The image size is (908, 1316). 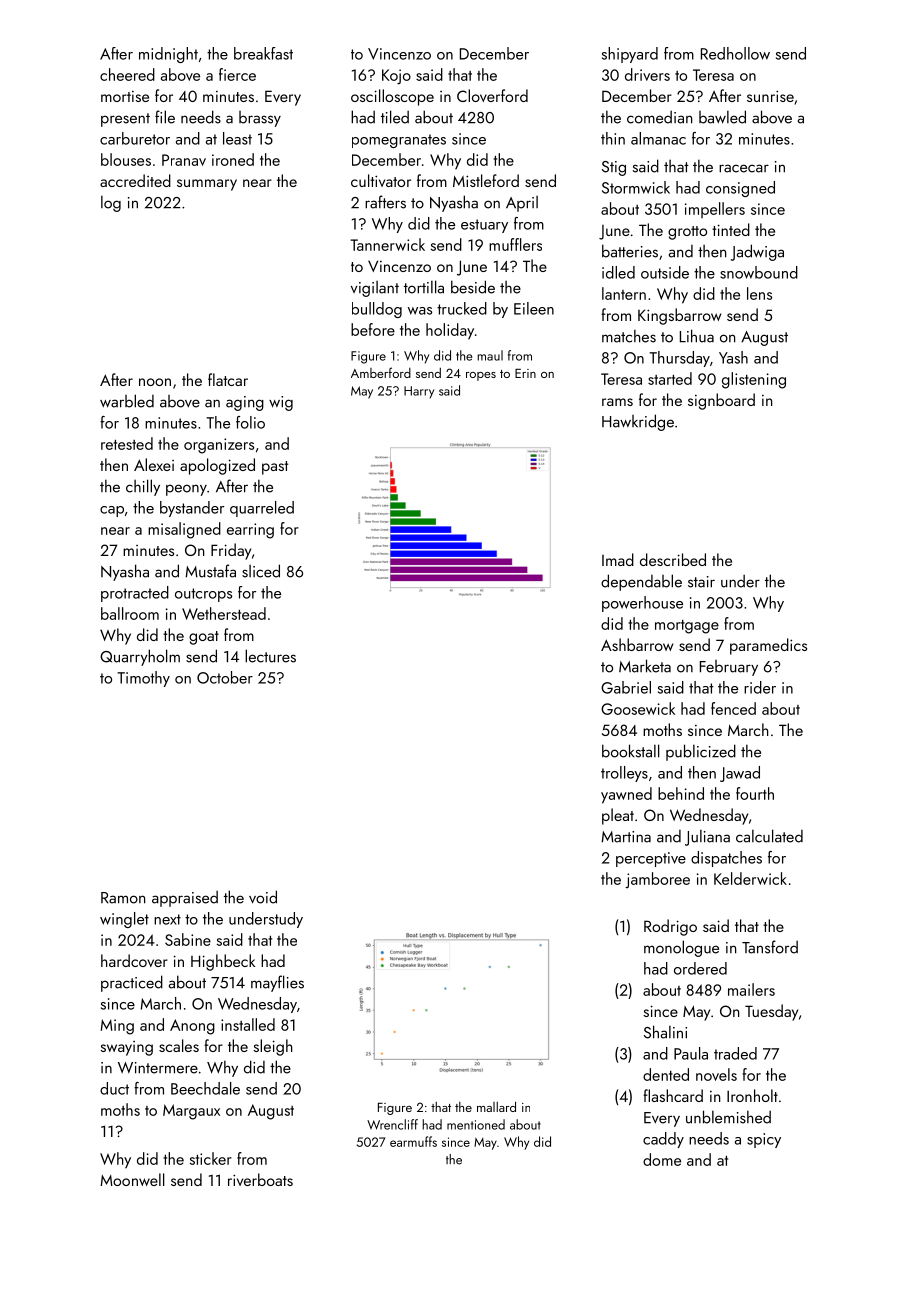 I want to click on oscilloscope, so click(x=392, y=97).
